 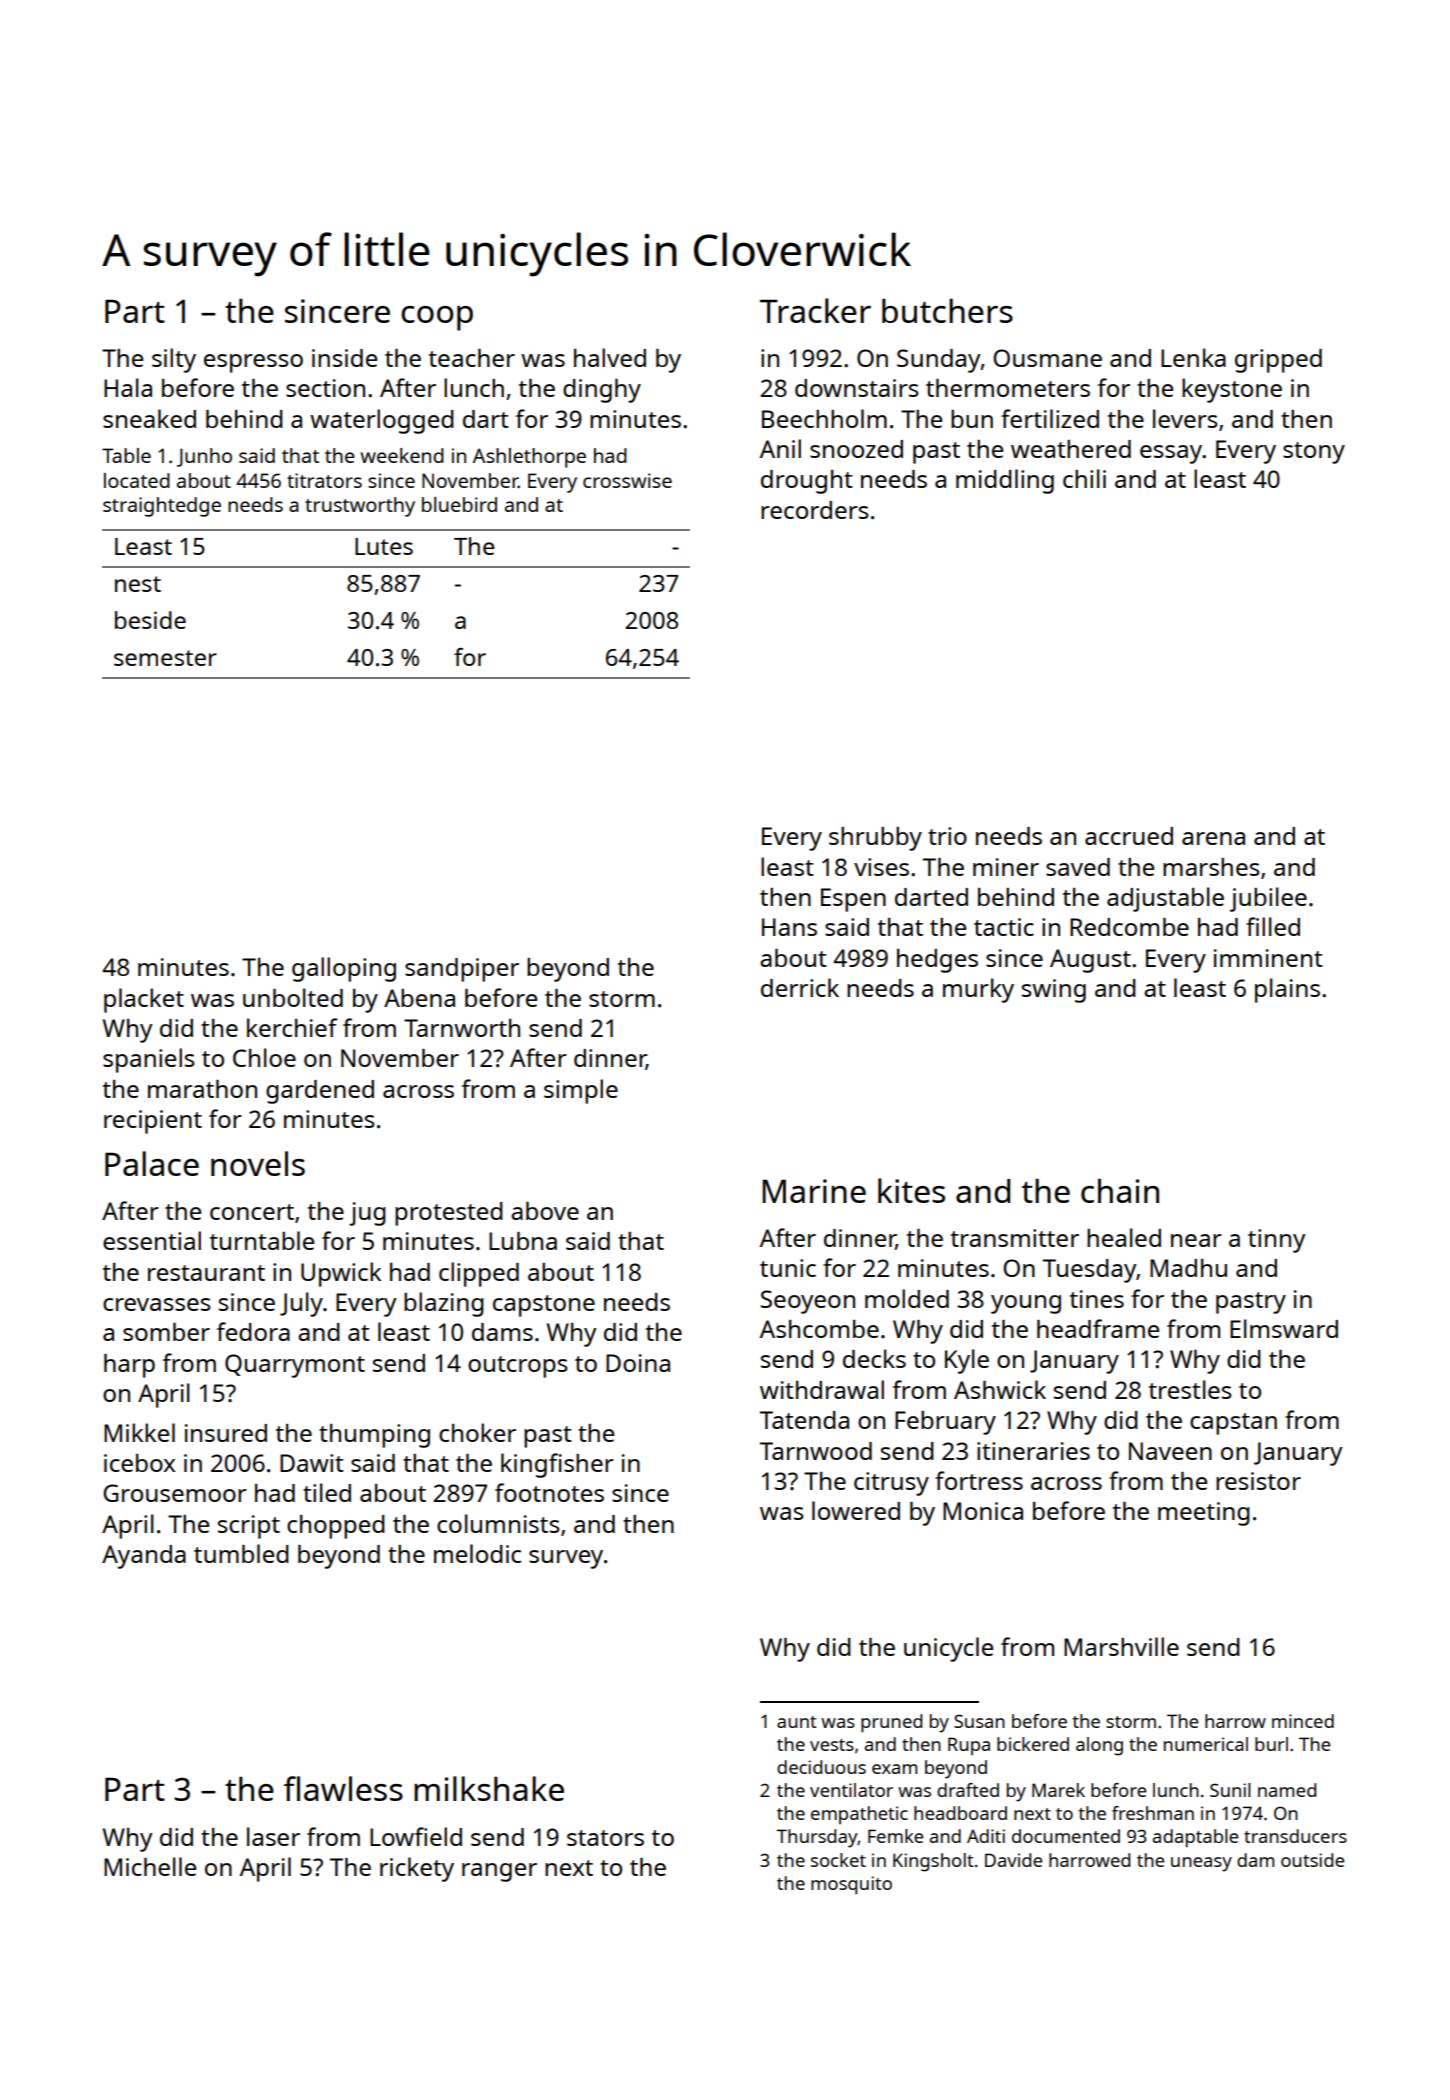 What do you see at coordinates (789, 927) in the screenshot?
I see `Hans` at bounding box center [789, 927].
